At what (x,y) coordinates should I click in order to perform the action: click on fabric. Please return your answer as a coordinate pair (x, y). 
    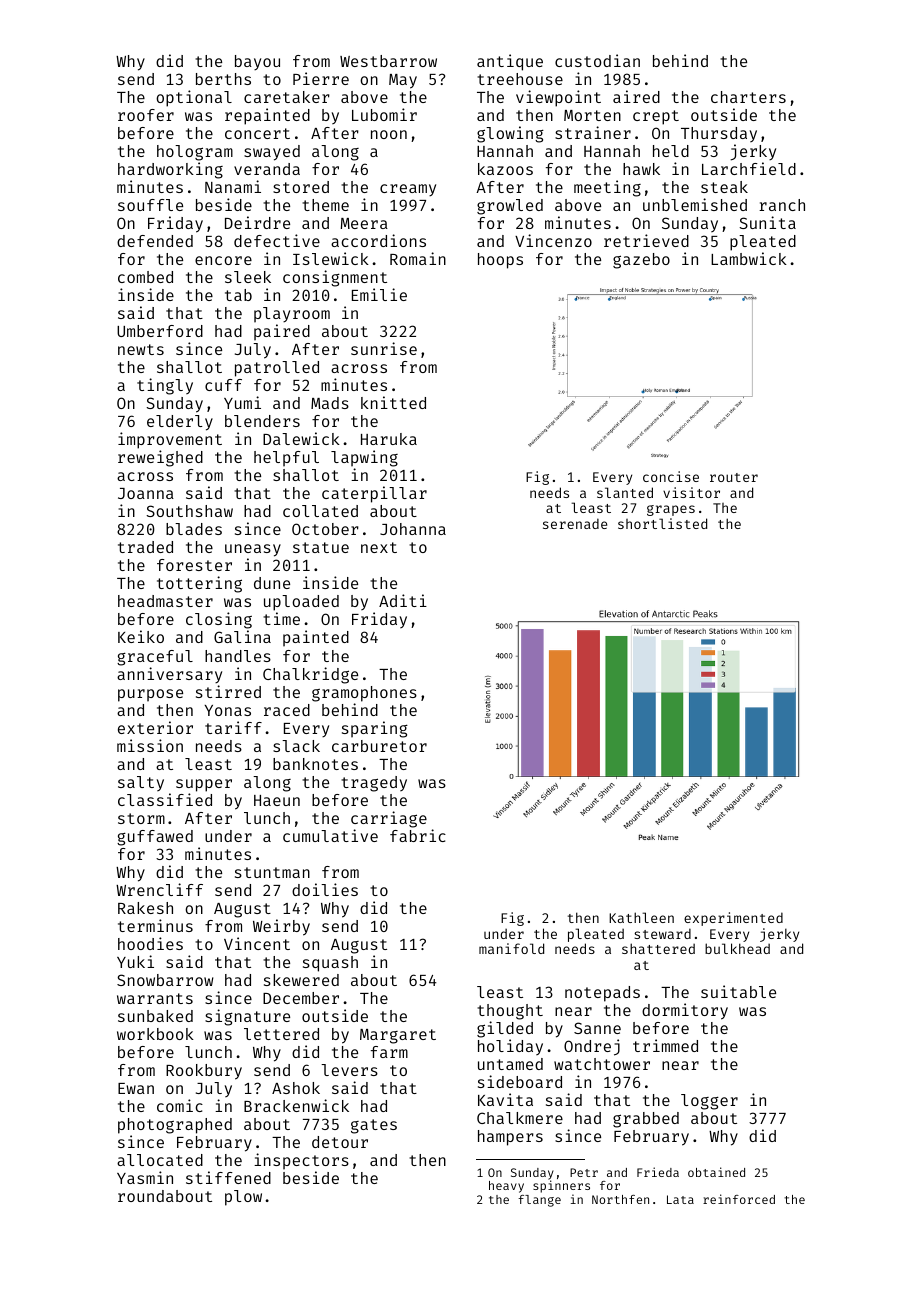
    Looking at the image, I should click on (418, 835).
